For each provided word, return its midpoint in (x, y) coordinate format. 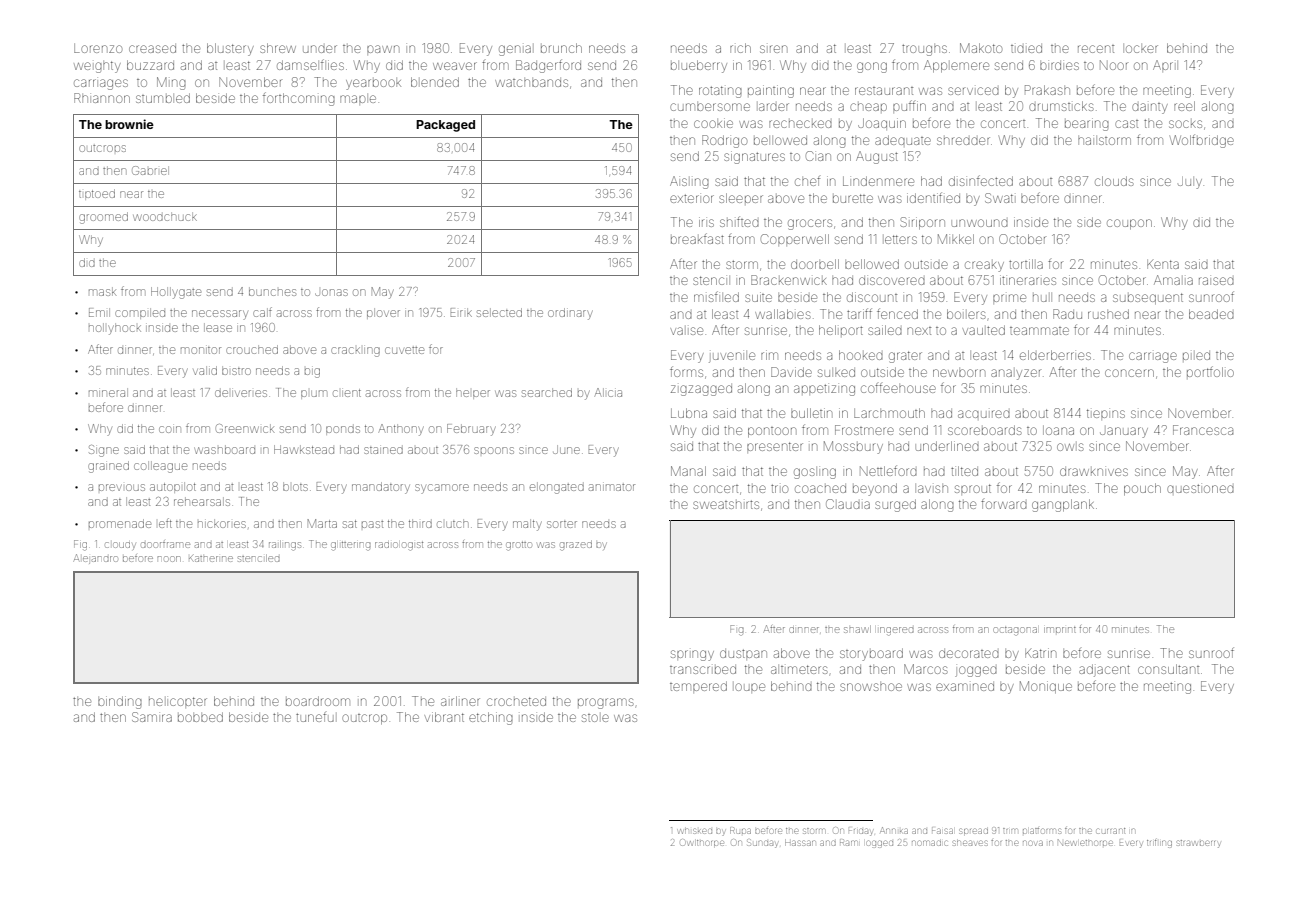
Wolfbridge (1202, 141)
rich (740, 48)
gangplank (1063, 505)
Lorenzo (98, 48)
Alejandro (95, 559)
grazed (576, 546)
